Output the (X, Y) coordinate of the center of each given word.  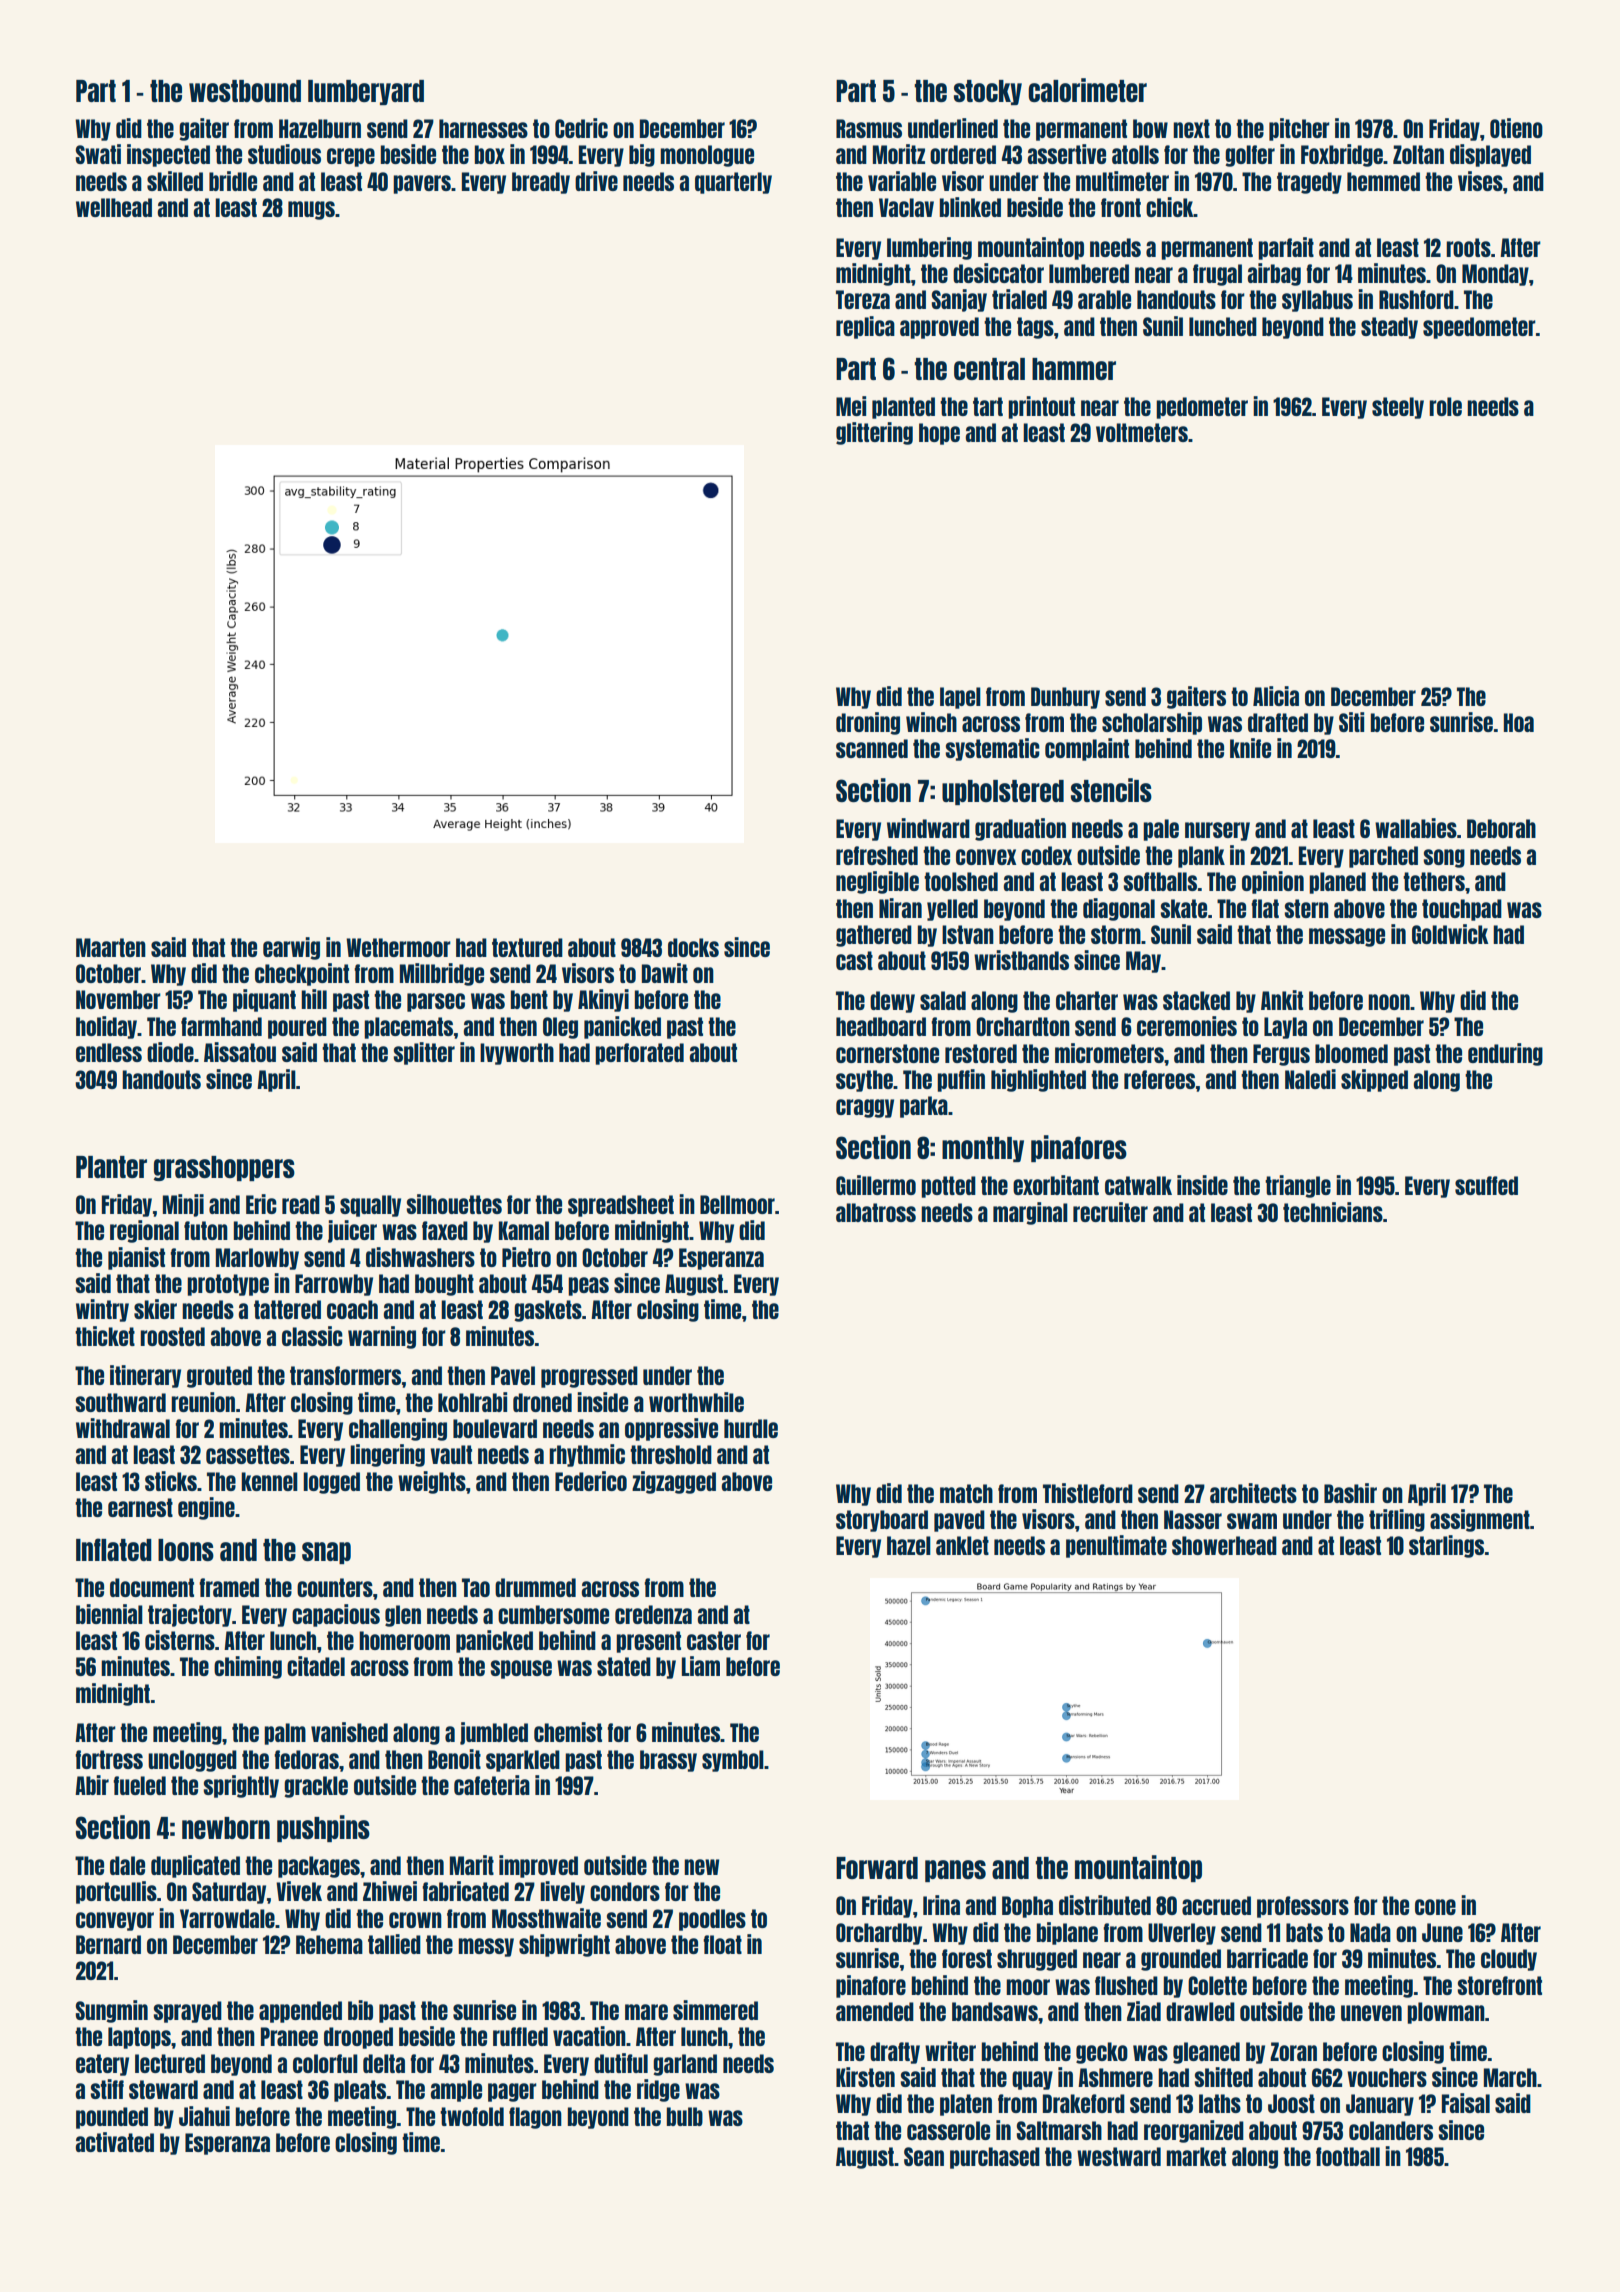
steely (1398, 408)
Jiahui (204, 2116)
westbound (245, 91)
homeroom (404, 1640)
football (1348, 2156)
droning (868, 723)
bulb (685, 2116)
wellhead (114, 207)
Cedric (581, 128)
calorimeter (1087, 90)
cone (1435, 1907)
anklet (962, 1545)
